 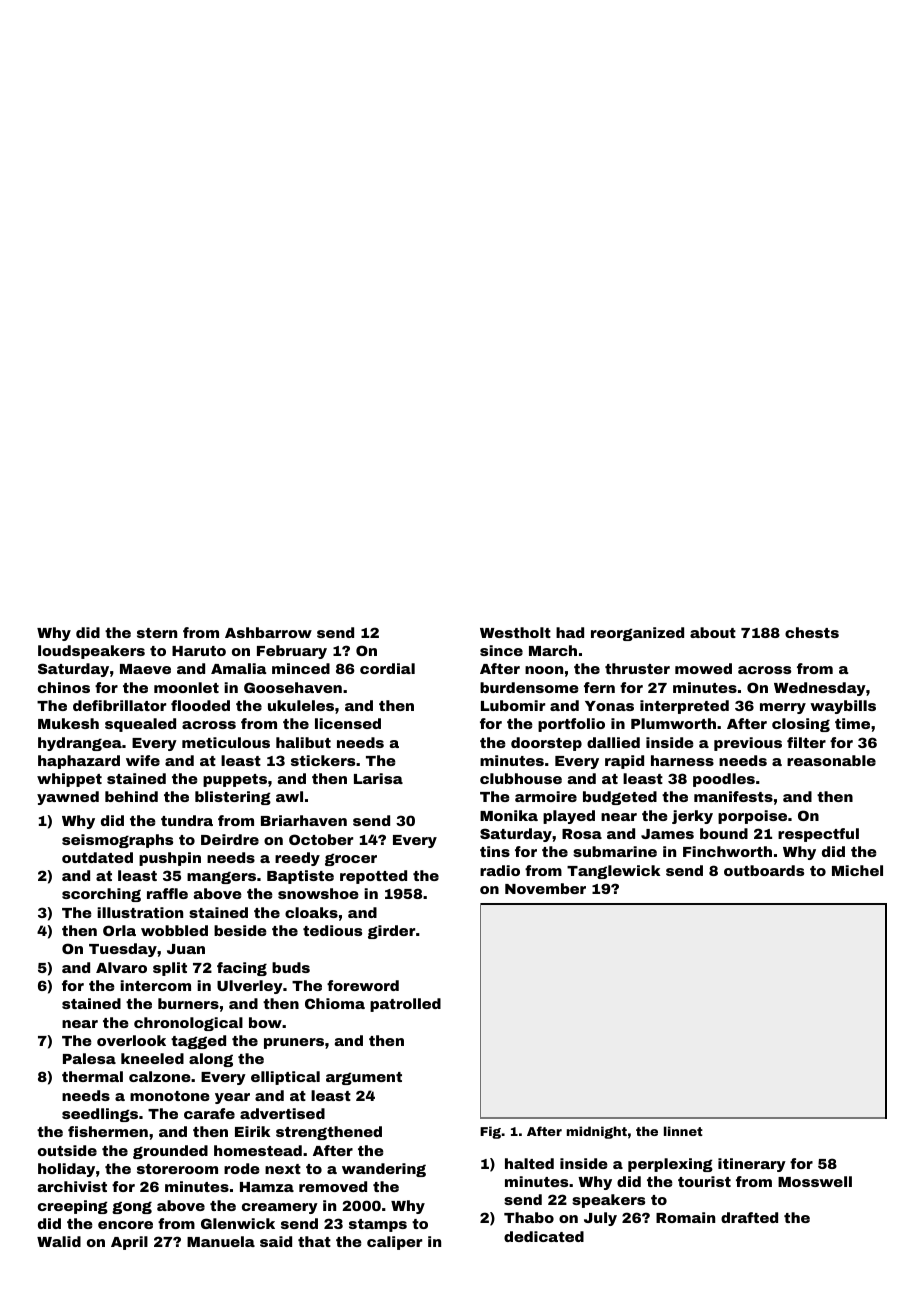 What do you see at coordinates (764, 870) in the page?
I see `outboards` at bounding box center [764, 870].
